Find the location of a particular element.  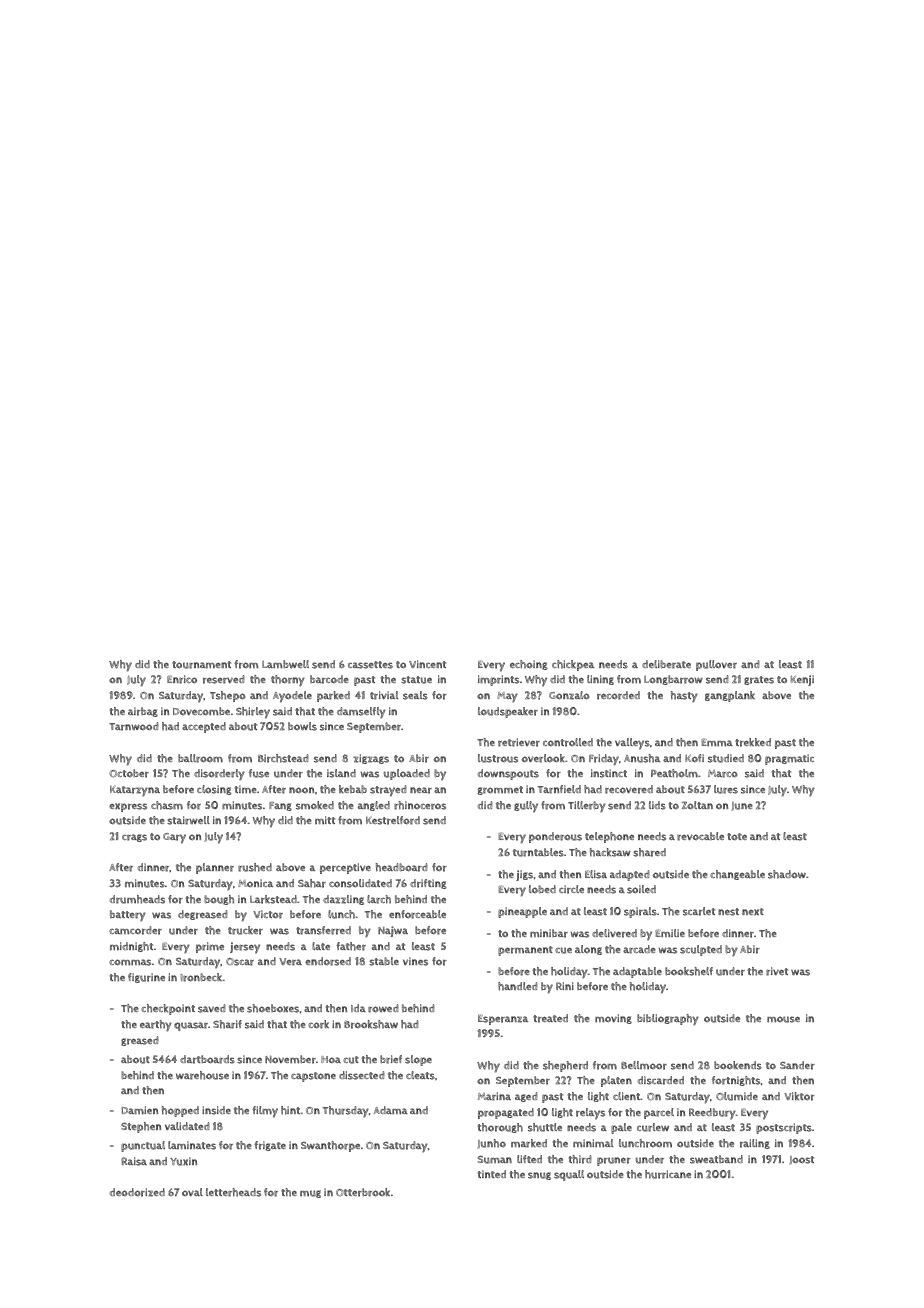

mug is located at coordinates (310, 1194).
